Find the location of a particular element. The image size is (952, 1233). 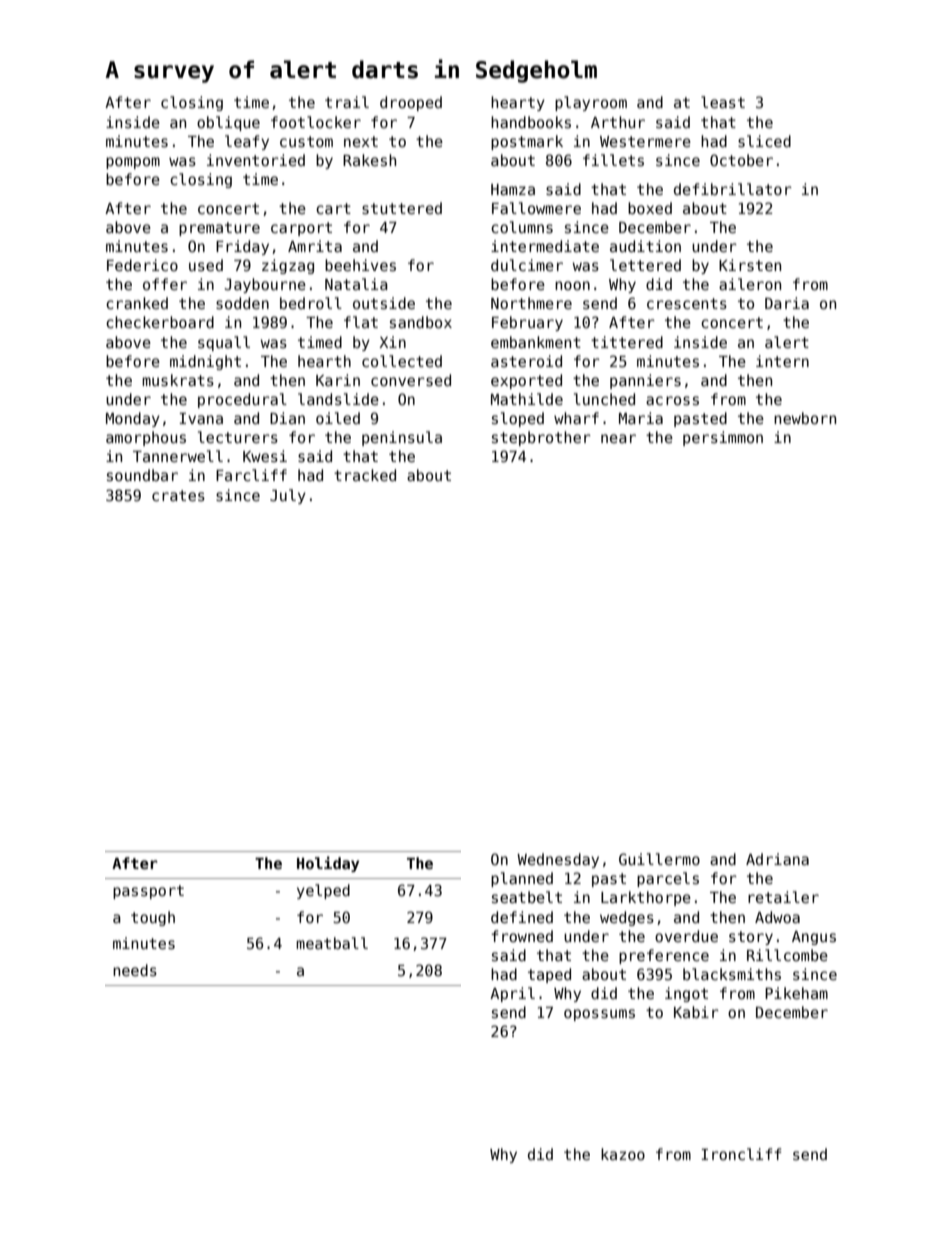

columns is located at coordinates (522, 227).
